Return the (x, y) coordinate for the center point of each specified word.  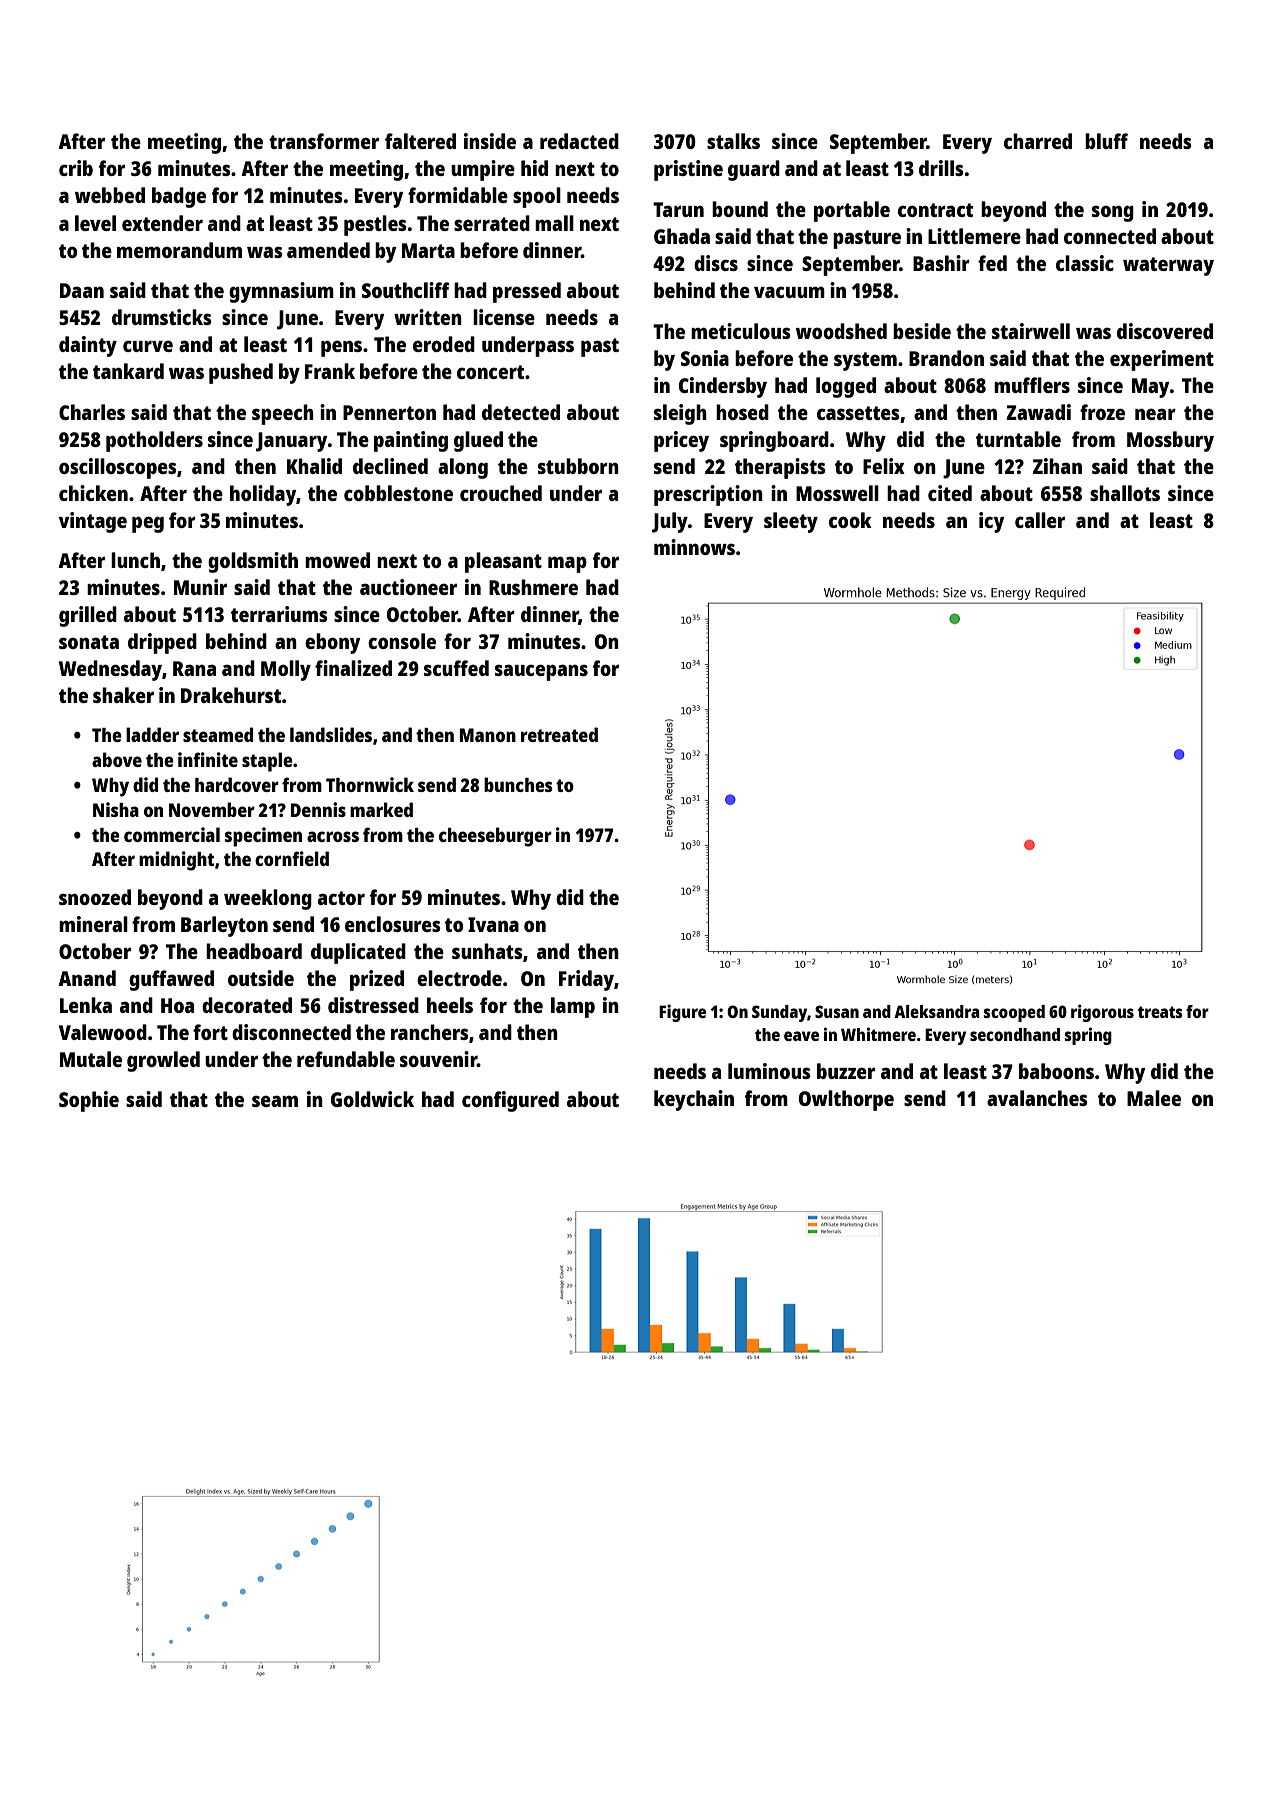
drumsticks (162, 317)
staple (267, 762)
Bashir (941, 263)
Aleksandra (937, 1011)
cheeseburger (495, 837)
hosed (742, 412)
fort (210, 1032)
